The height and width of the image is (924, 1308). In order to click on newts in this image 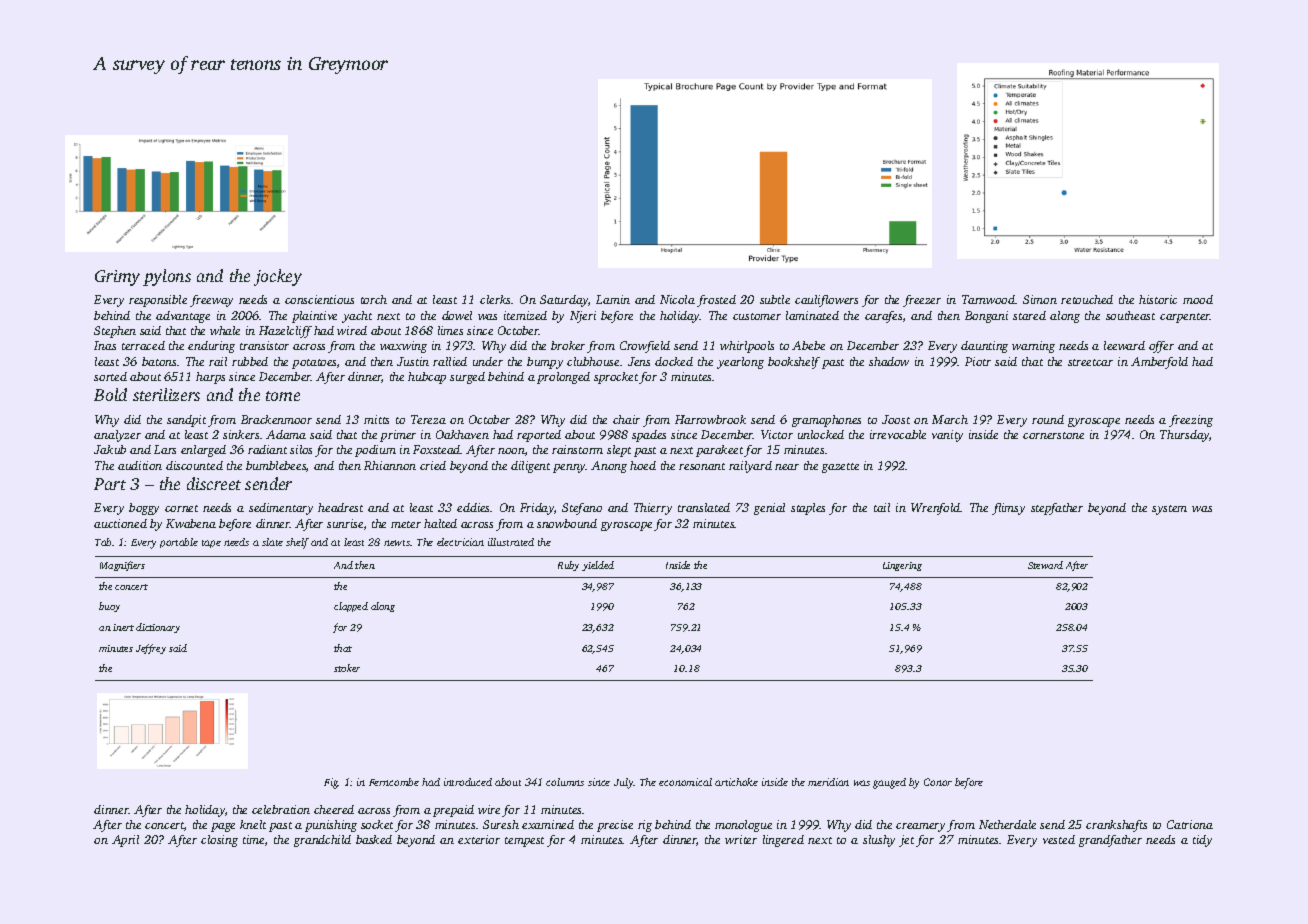, I will do `click(397, 543)`.
